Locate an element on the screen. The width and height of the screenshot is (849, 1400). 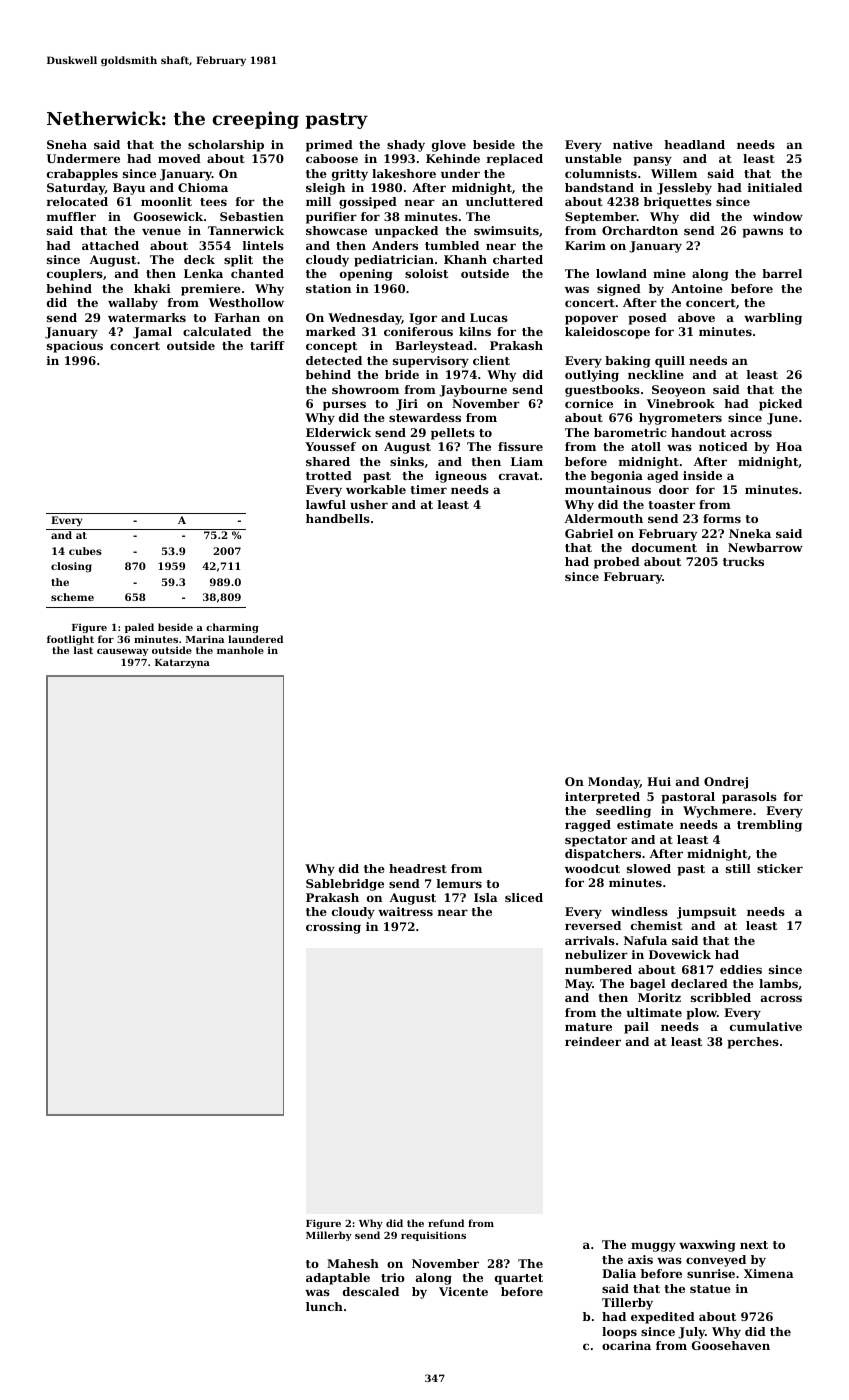
crossing is located at coordinates (333, 928).
